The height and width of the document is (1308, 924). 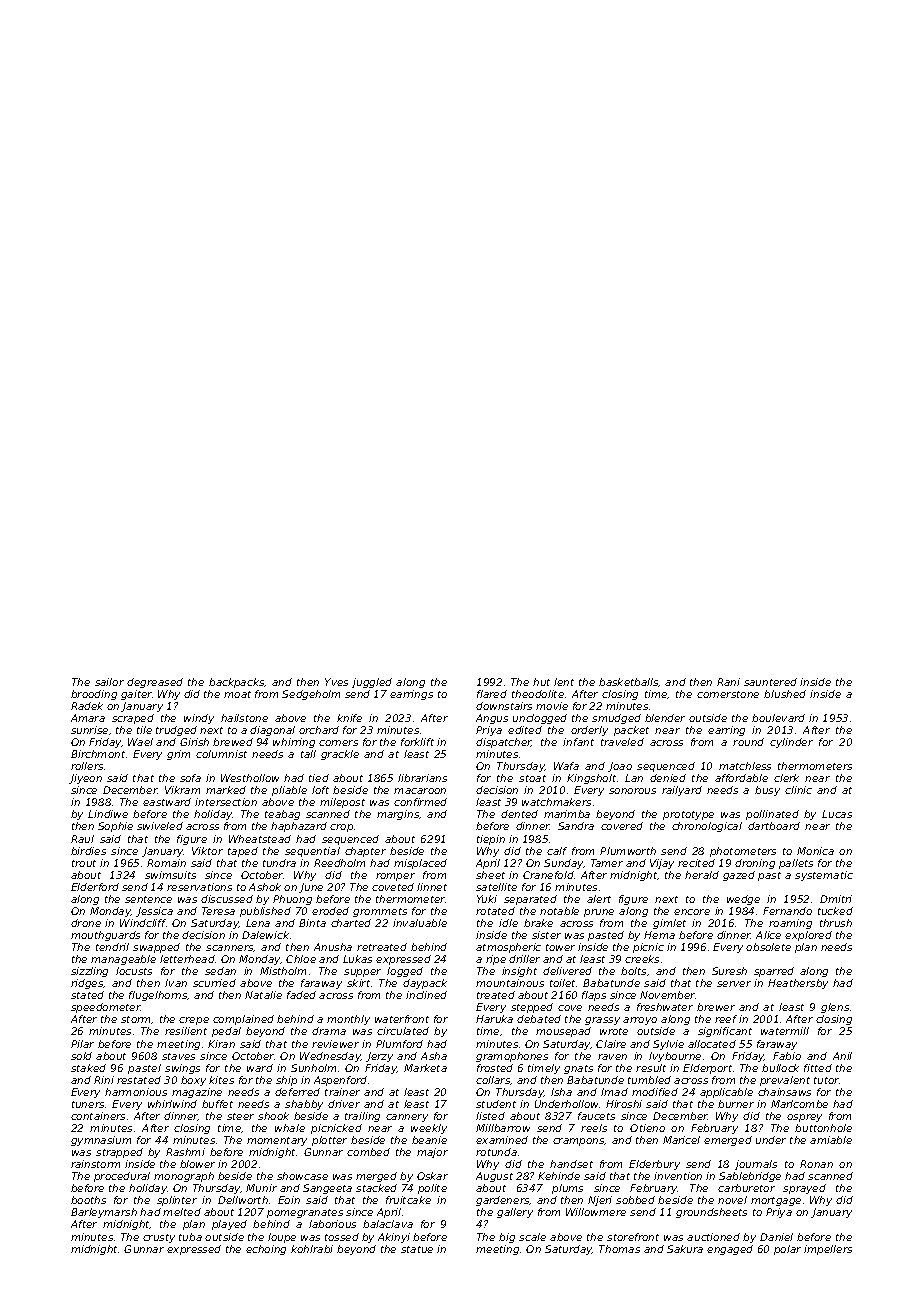 I want to click on amiable, so click(x=831, y=1140).
